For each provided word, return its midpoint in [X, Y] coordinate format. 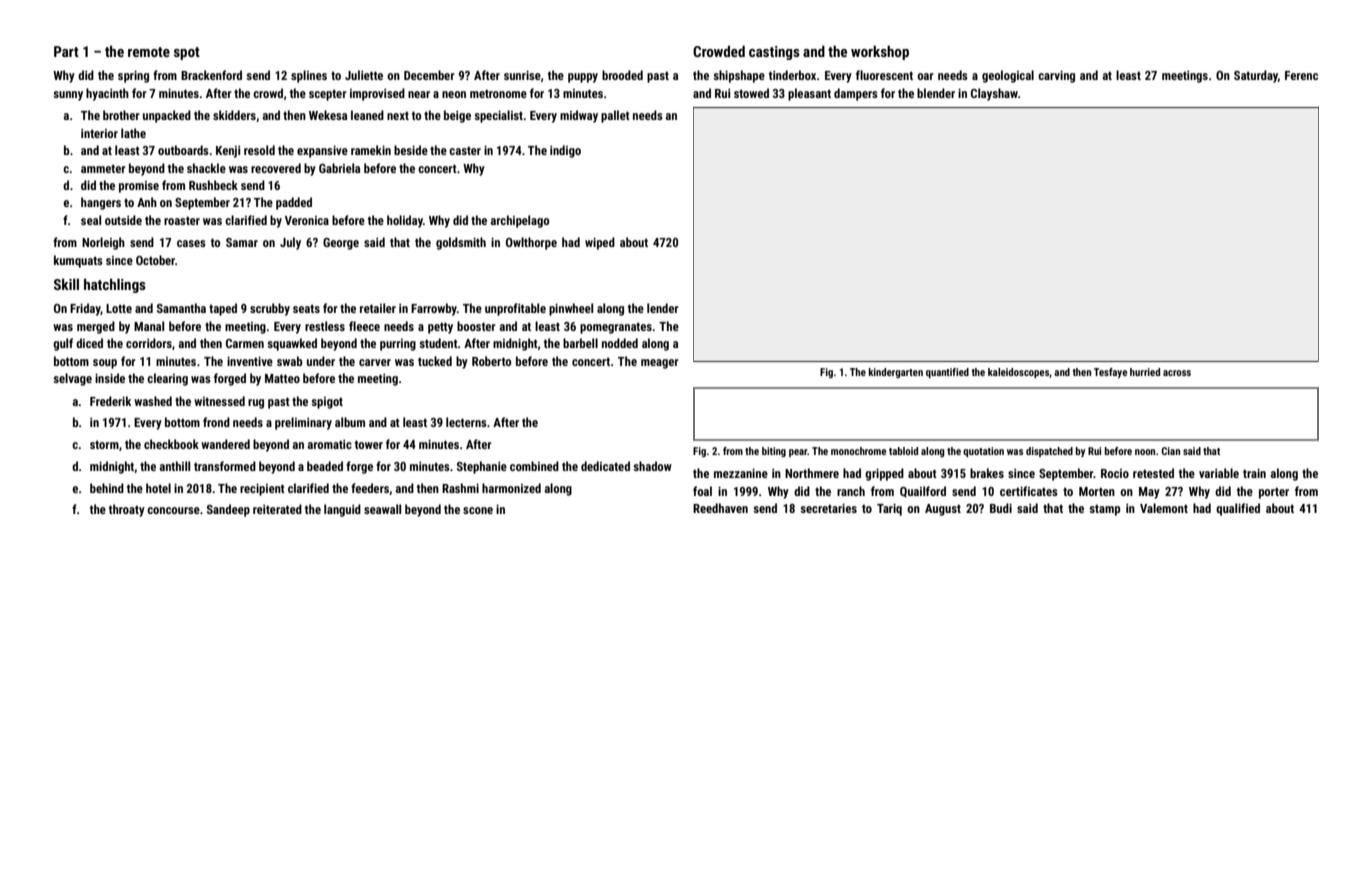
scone [478, 510]
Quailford [923, 492]
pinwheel [571, 309]
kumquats [78, 261]
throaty [127, 510]
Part [66, 51]
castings [774, 53]
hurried [1145, 372]
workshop [880, 52]
